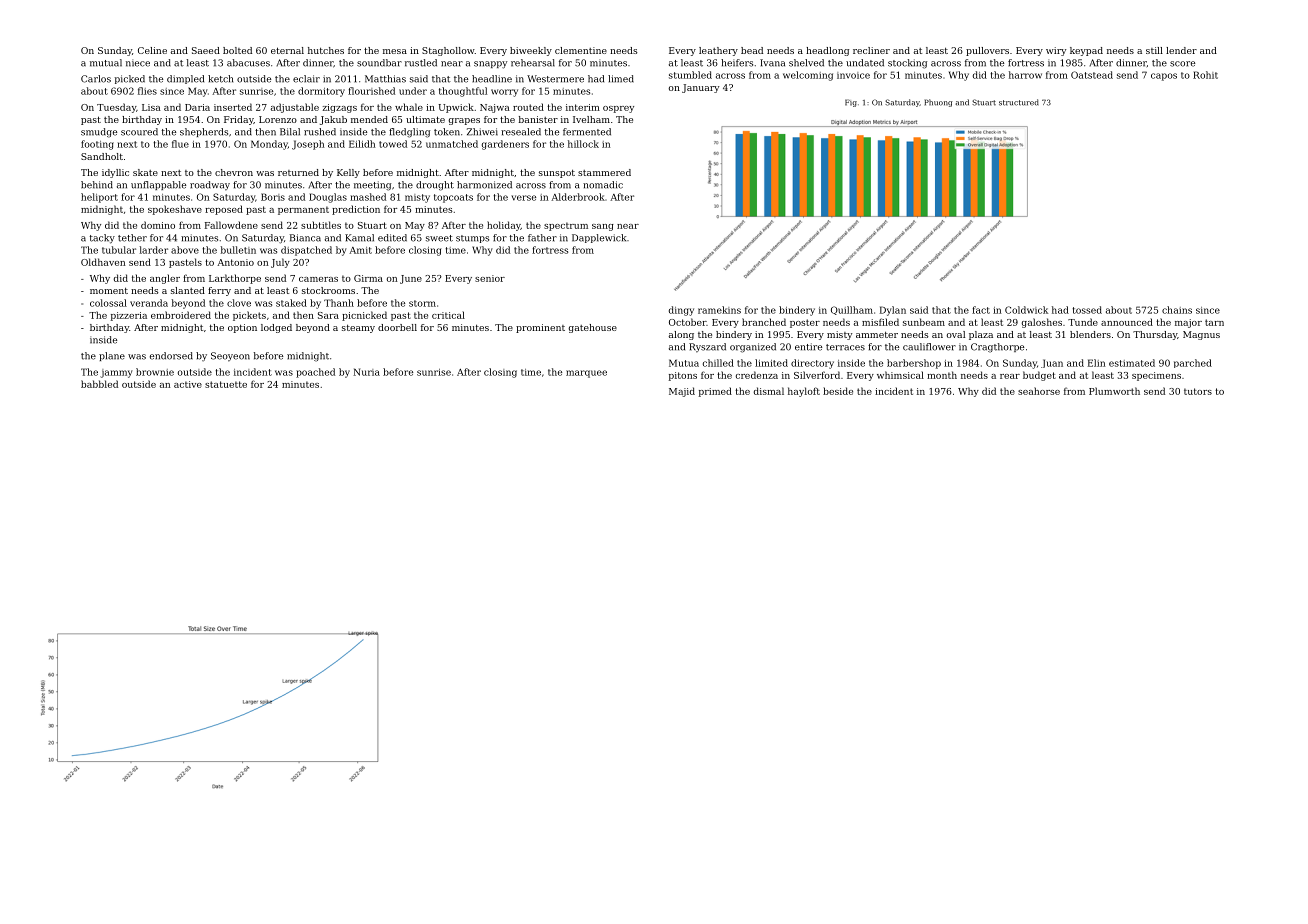  Describe the element at coordinates (587, 132) in the screenshot. I see `fermented` at that location.
